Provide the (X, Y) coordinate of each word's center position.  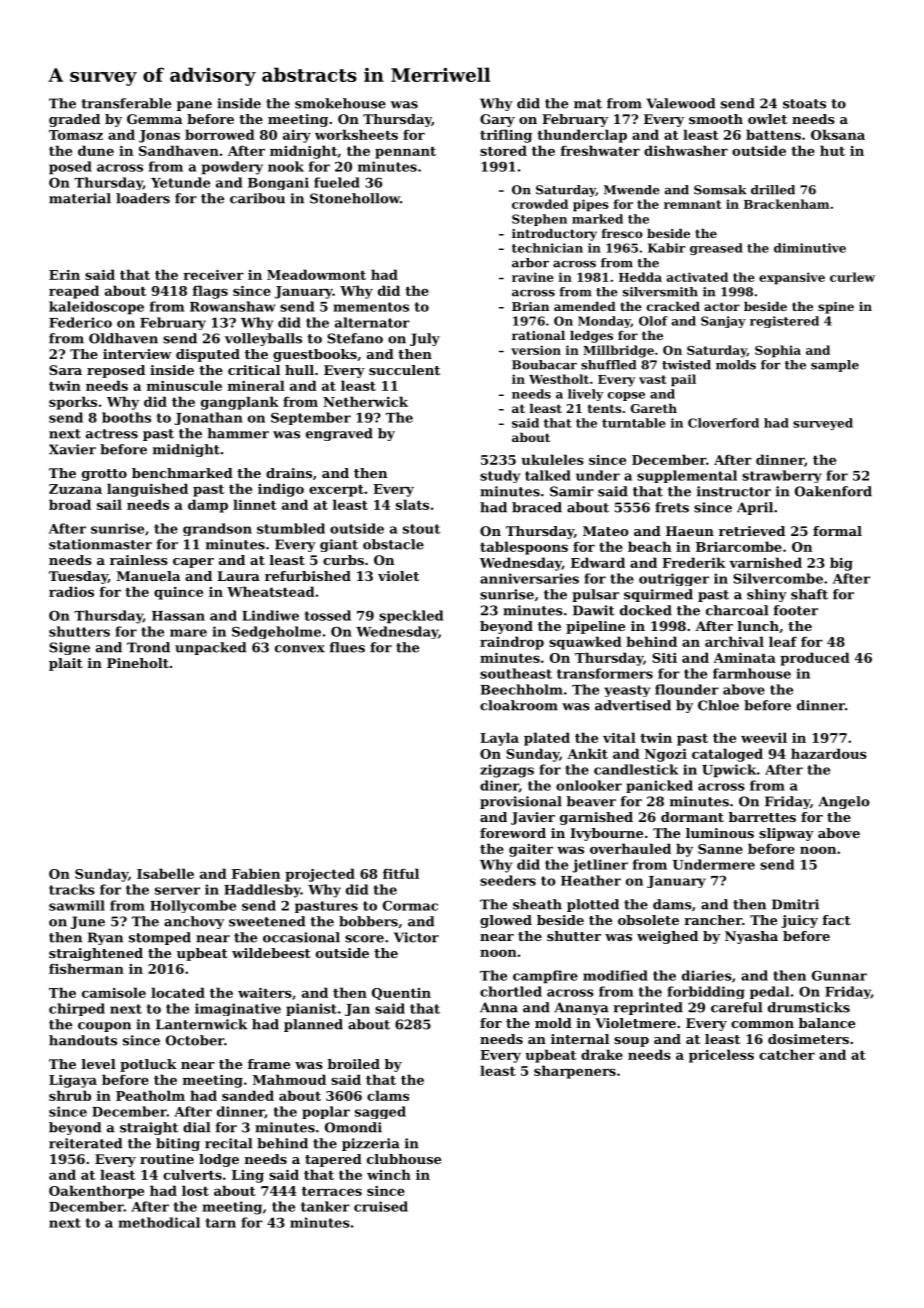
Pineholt (138, 663)
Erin (64, 275)
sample (835, 366)
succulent (404, 370)
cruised (381, 1206)
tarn (221, 1223)
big (841, 564)
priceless (721, 1056)
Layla (499, 739)
